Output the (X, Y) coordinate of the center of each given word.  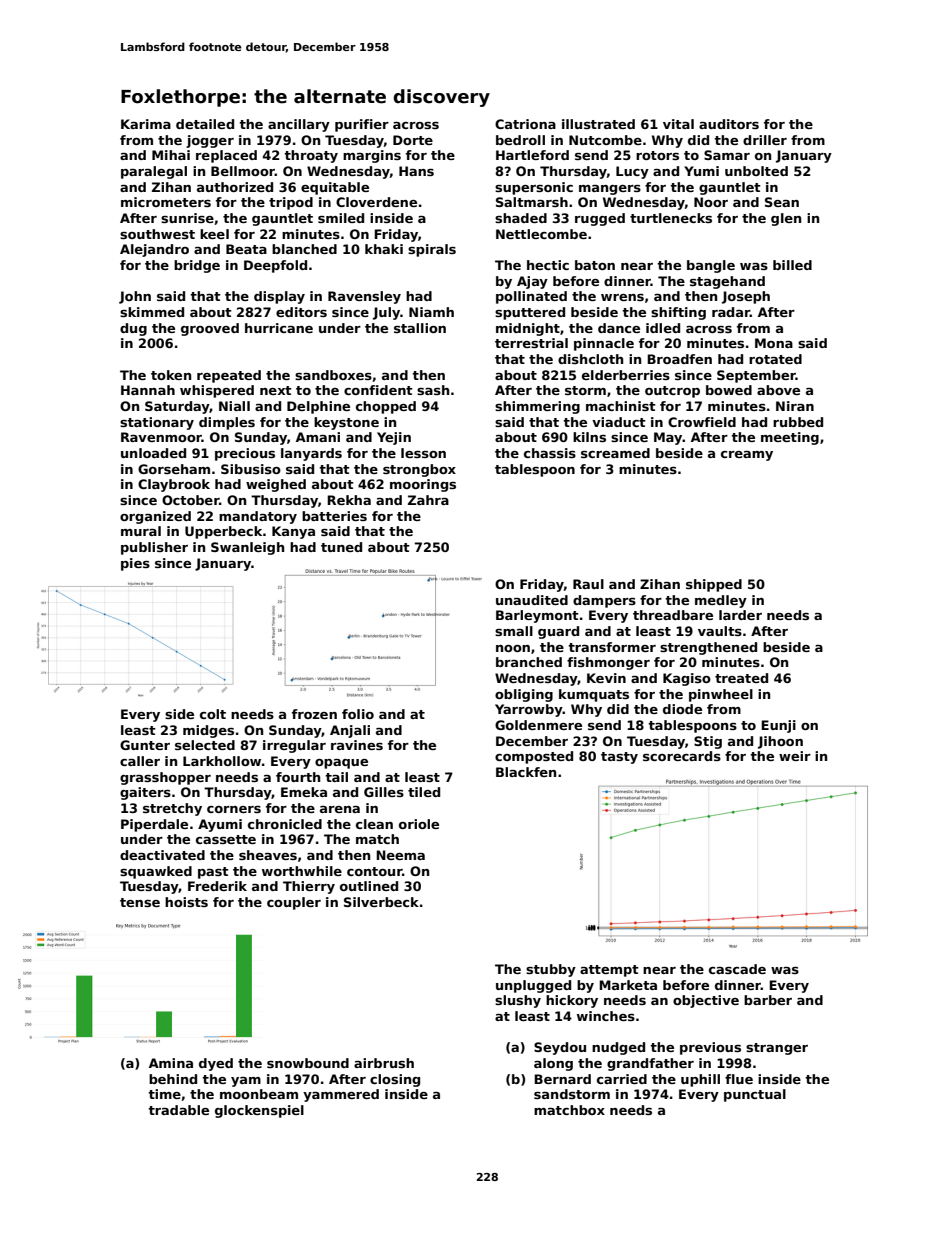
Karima (146, 124)
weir (795, 756)
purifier (362, 125)
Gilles (384, 792)
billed (792, 265)
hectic (548, 265)
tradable (178, 1110)
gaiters (145, 793)
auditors (729, 124)
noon (513, 648)
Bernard (562, 1079)
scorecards (682, 756)
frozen (314, 714)
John (135, 297)
